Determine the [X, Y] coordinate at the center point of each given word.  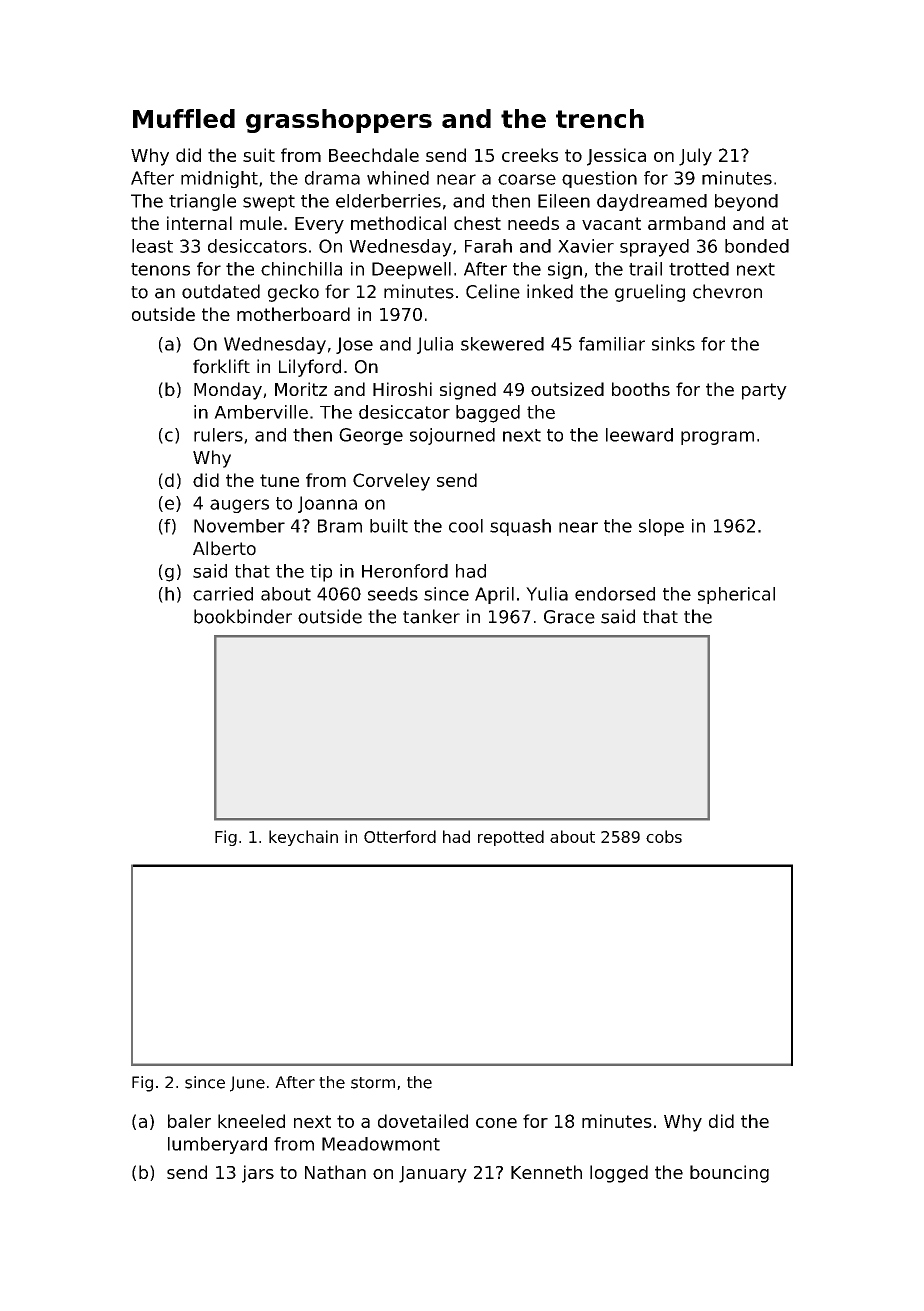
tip [321, 573]
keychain [303, 838]
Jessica [616, 157]
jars [258, 1174]
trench [600, 118]
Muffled [184, 118]
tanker [431, 616]
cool [466, 526]
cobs [664, 836]
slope [661, 527]
